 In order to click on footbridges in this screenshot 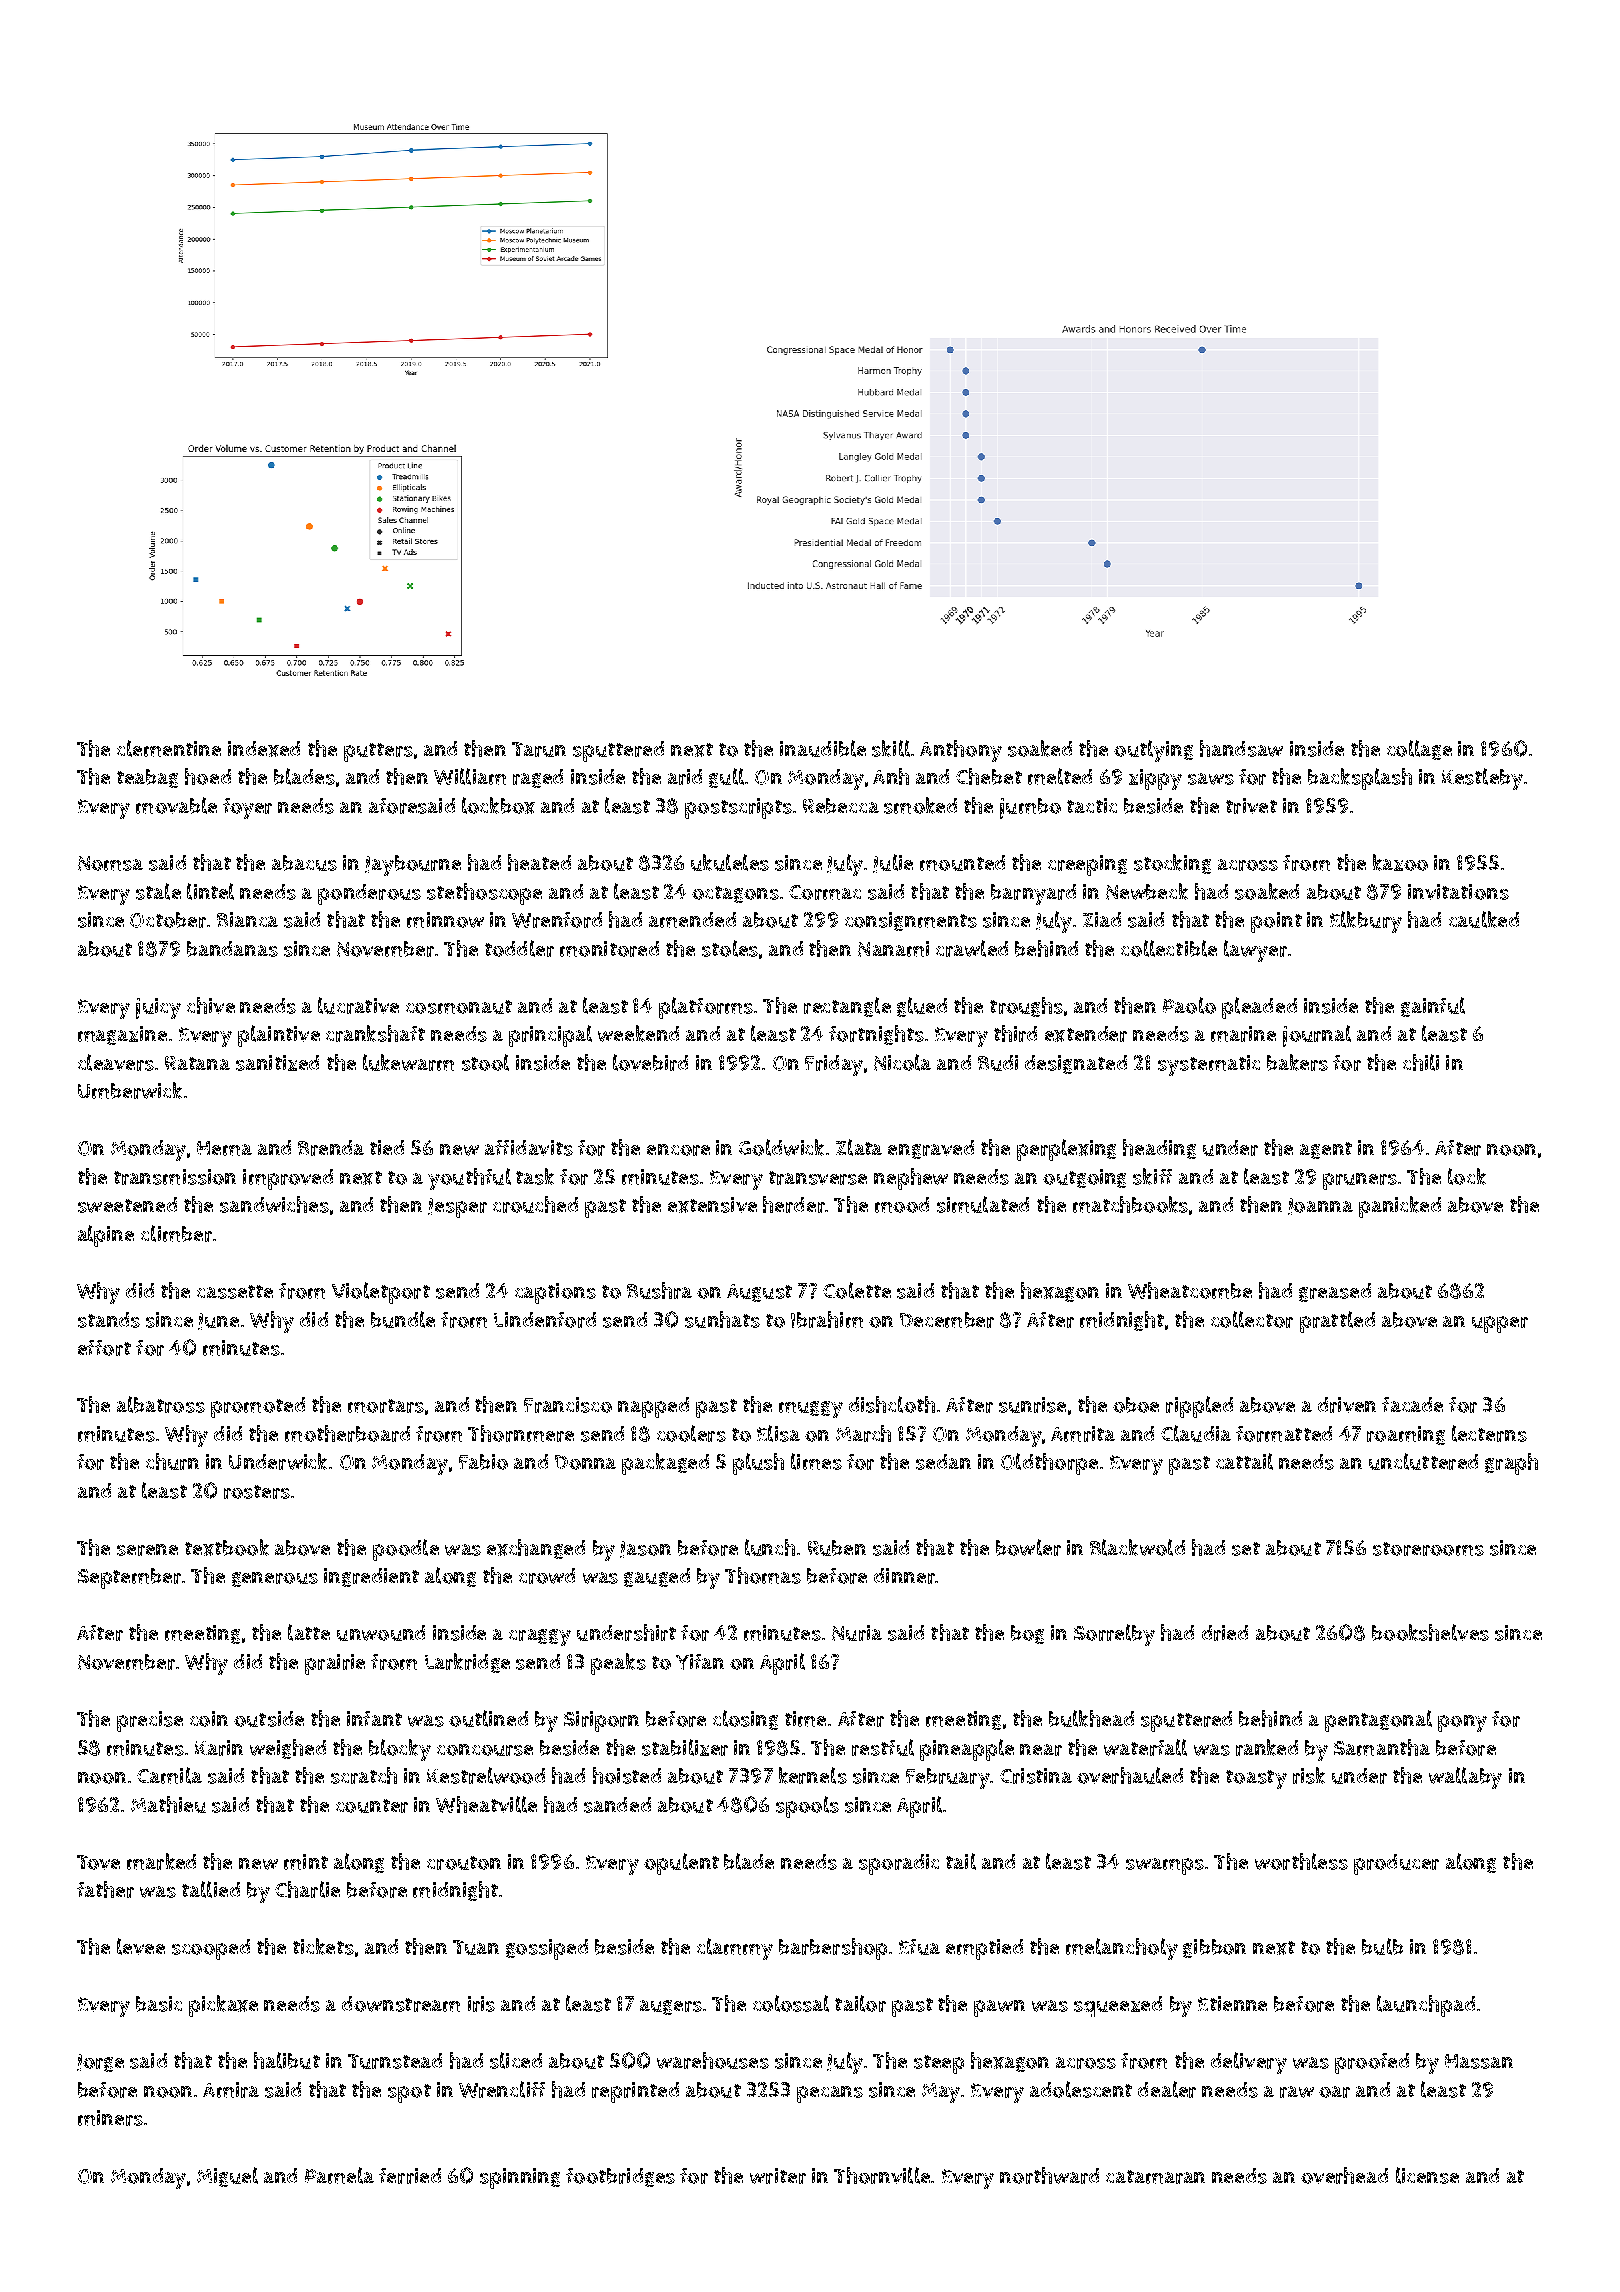, I will do `click(620, 2177)`.
